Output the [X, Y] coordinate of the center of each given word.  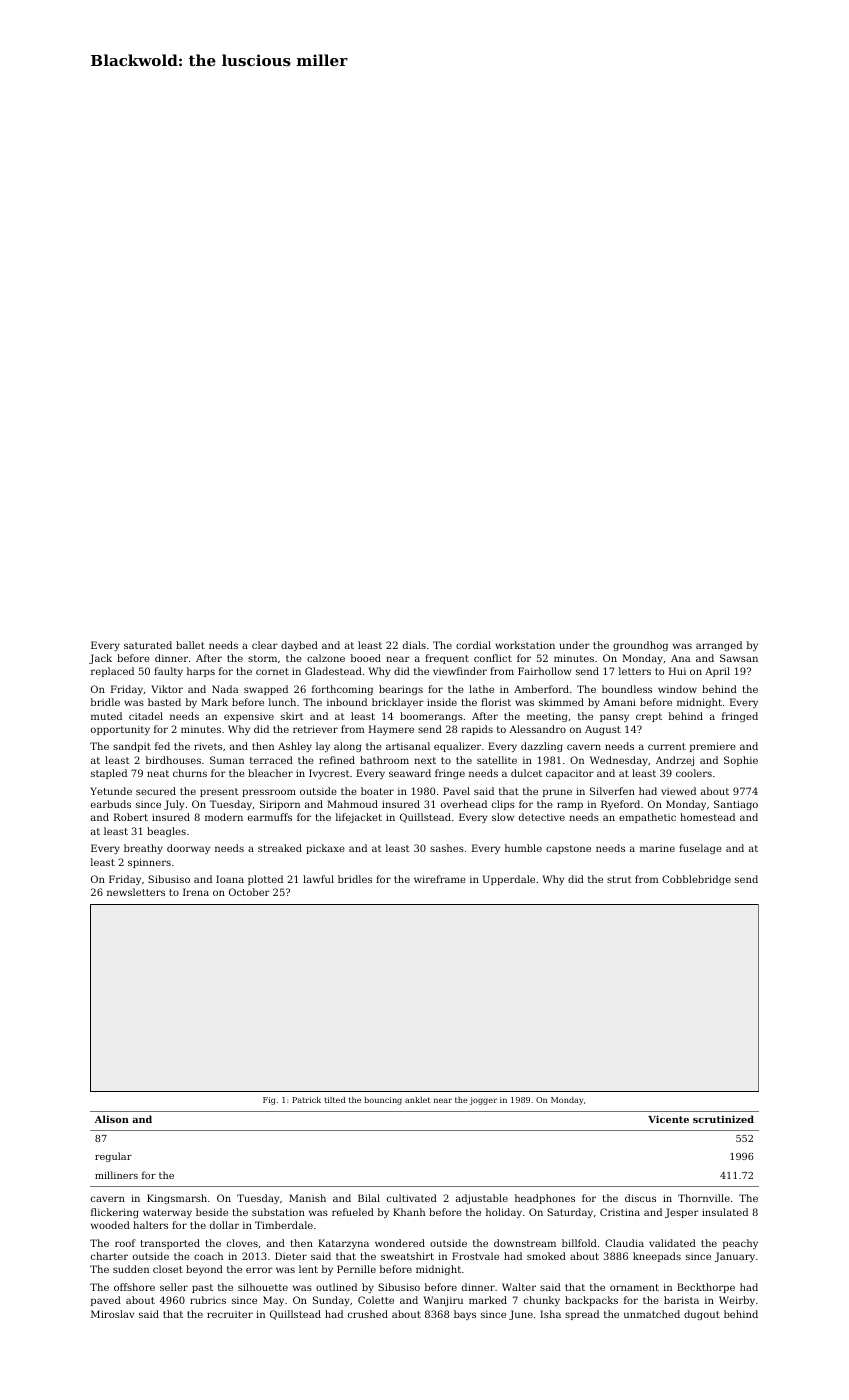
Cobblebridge [696, 880]
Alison [112, 1119]
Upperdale [509, 880]
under [575, 645]
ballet [190, 645]
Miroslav [112, 1314]
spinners [149, 863]
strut [619, 879]
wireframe [440, 879]
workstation [525, 645]
